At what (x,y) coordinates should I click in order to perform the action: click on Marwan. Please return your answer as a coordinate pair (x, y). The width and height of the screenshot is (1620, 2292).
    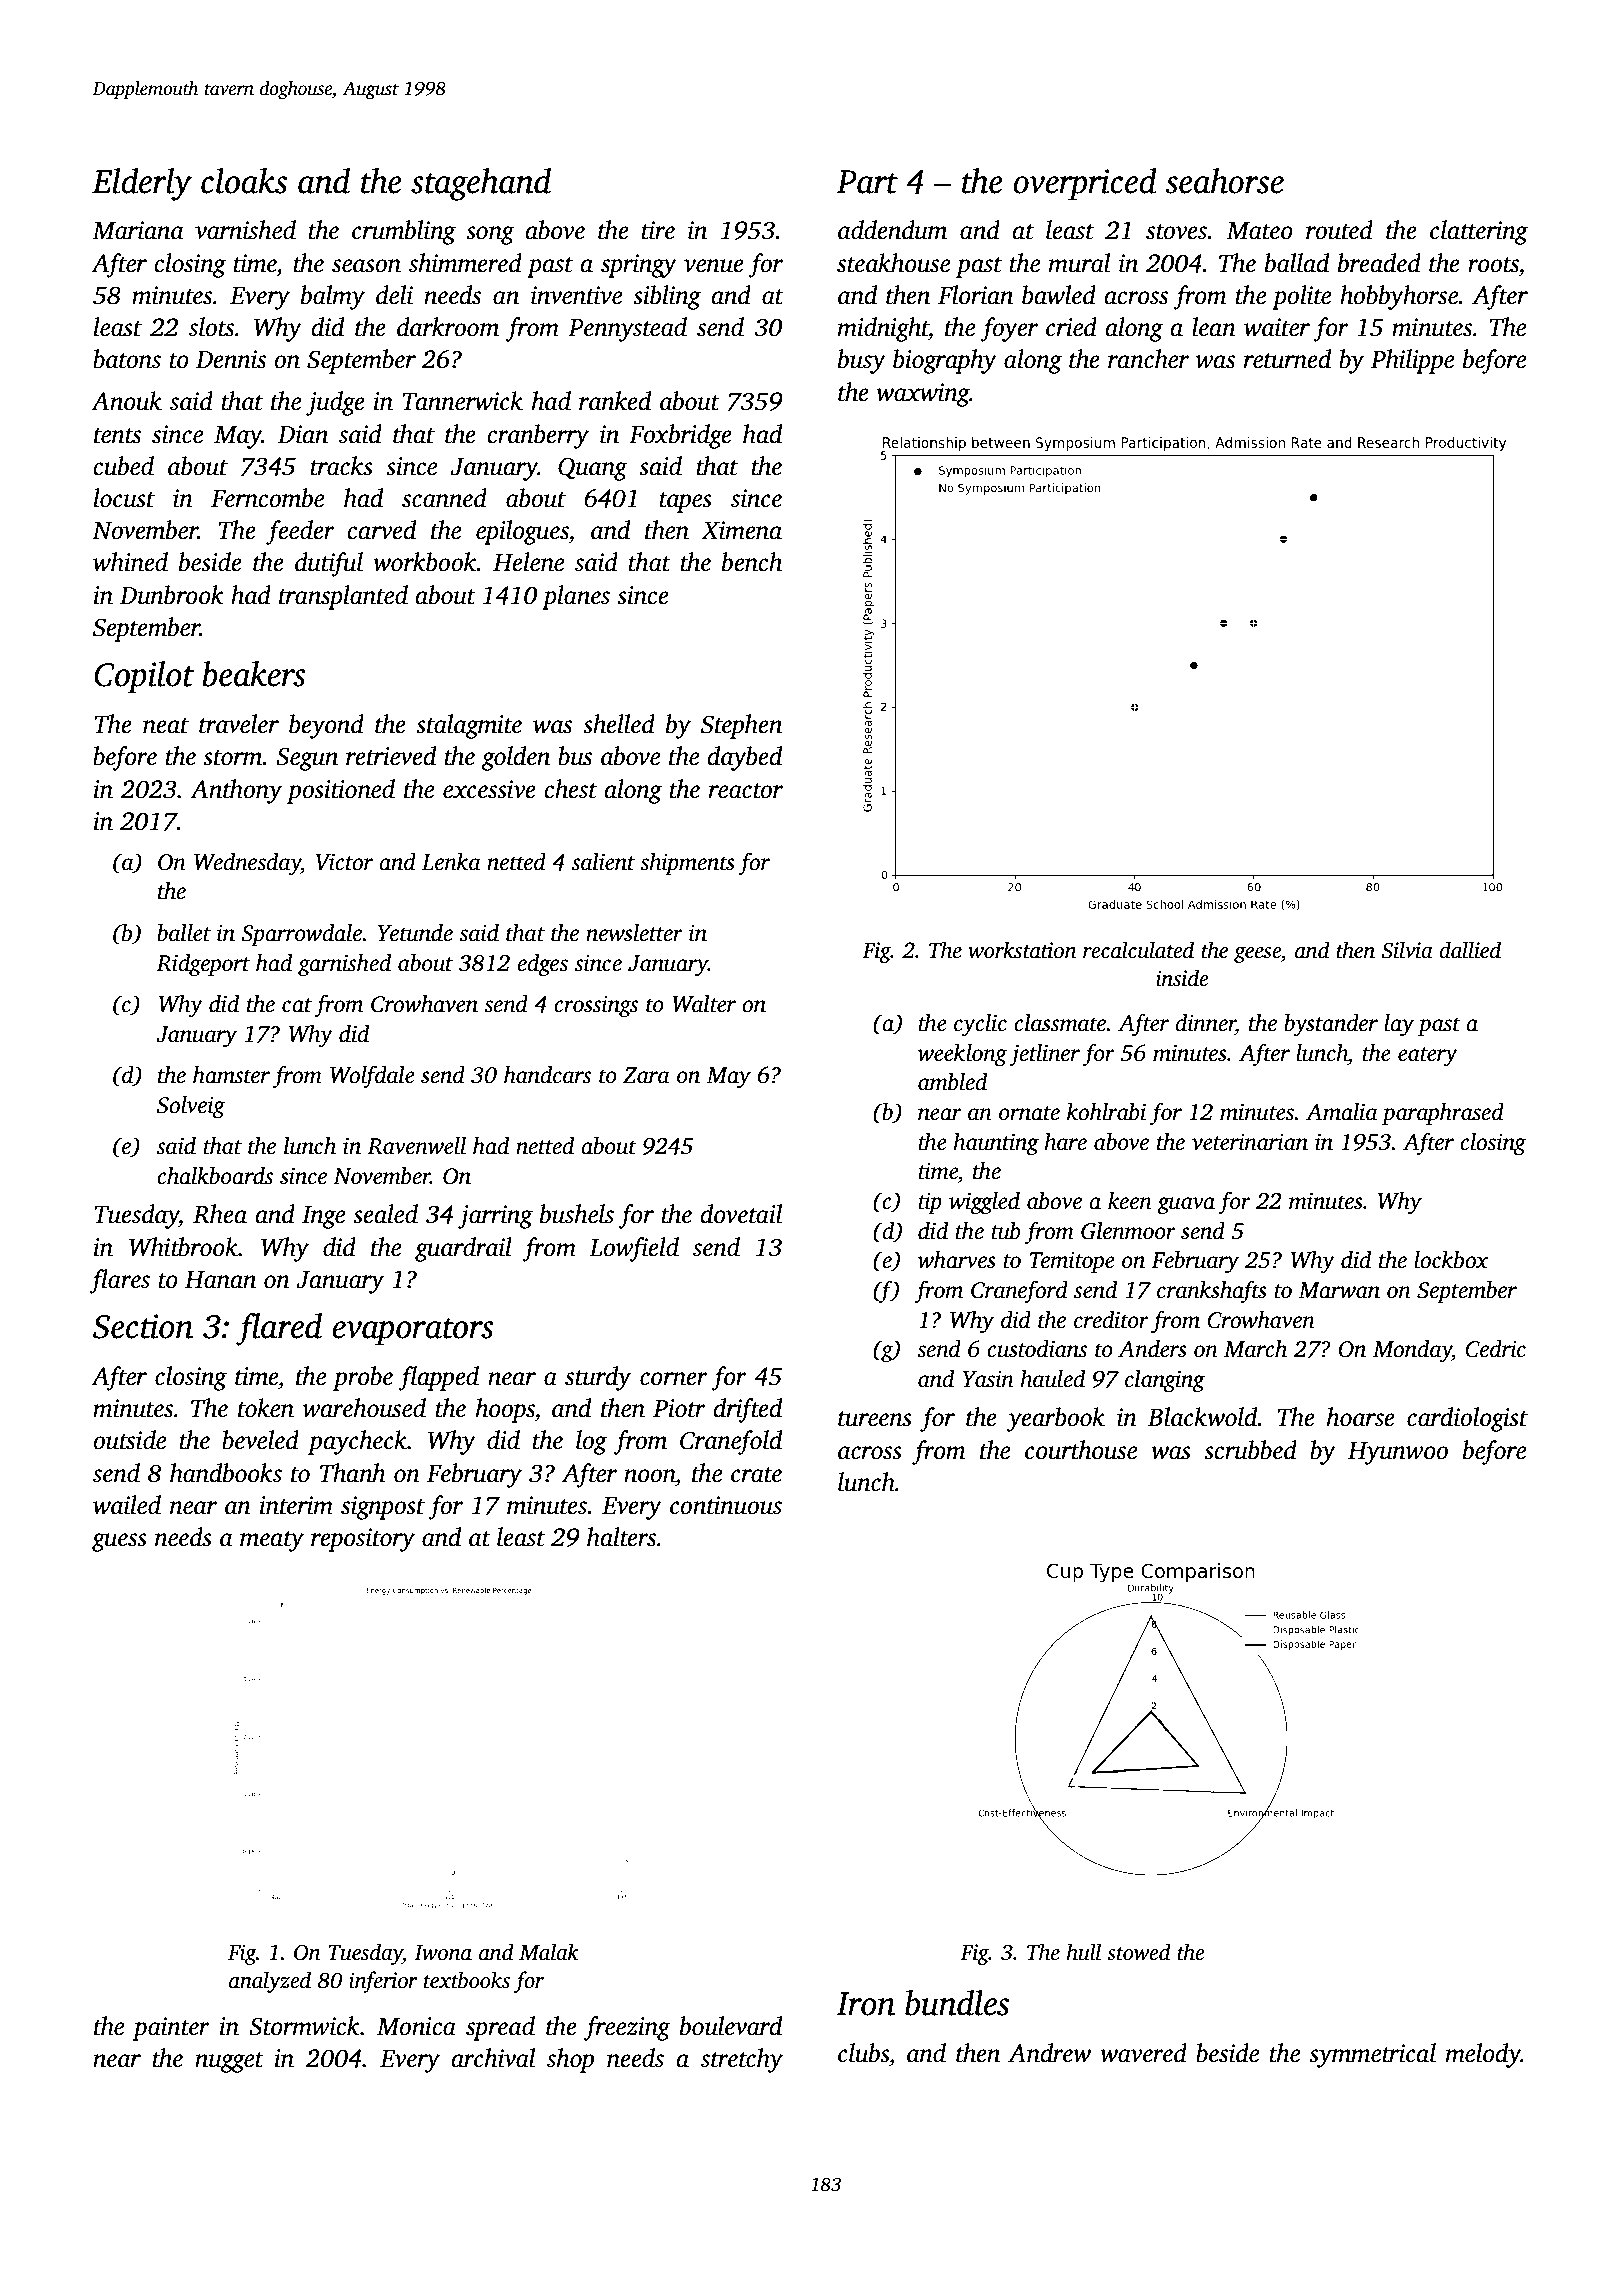
    Looking at the image, I should click on (1339, 1290).
